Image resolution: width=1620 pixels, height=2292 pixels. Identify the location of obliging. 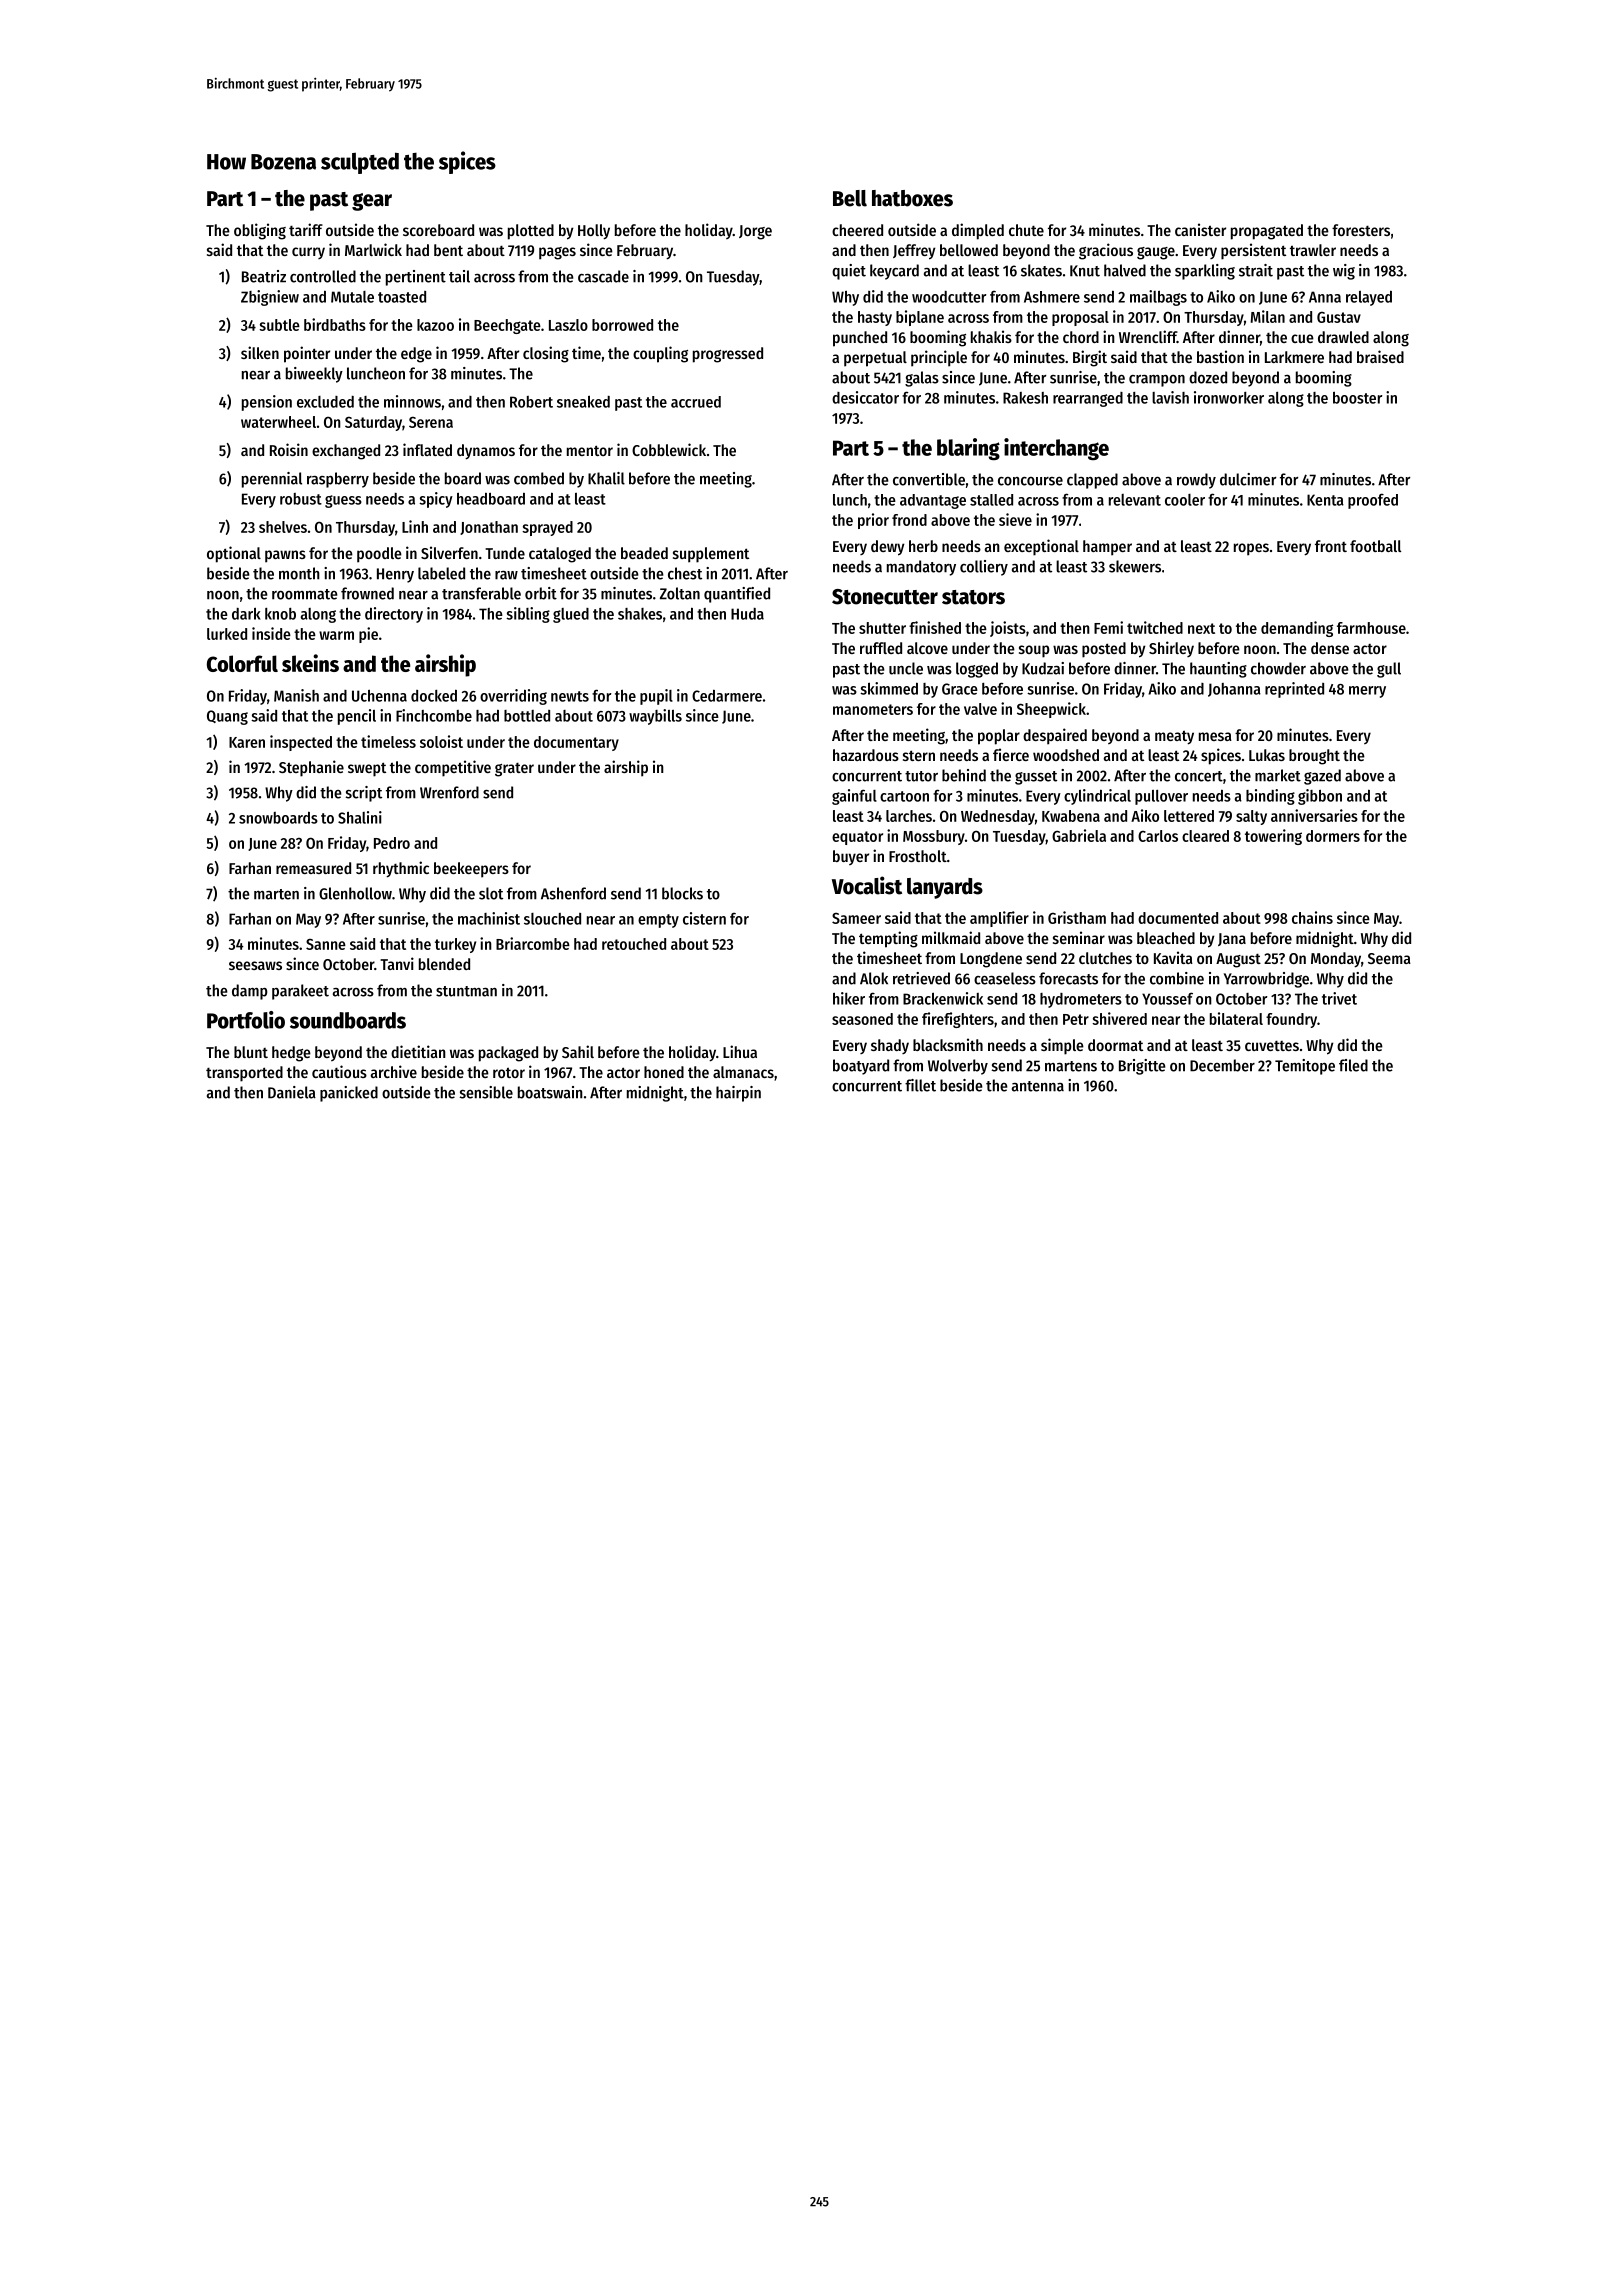
(260, 231).
